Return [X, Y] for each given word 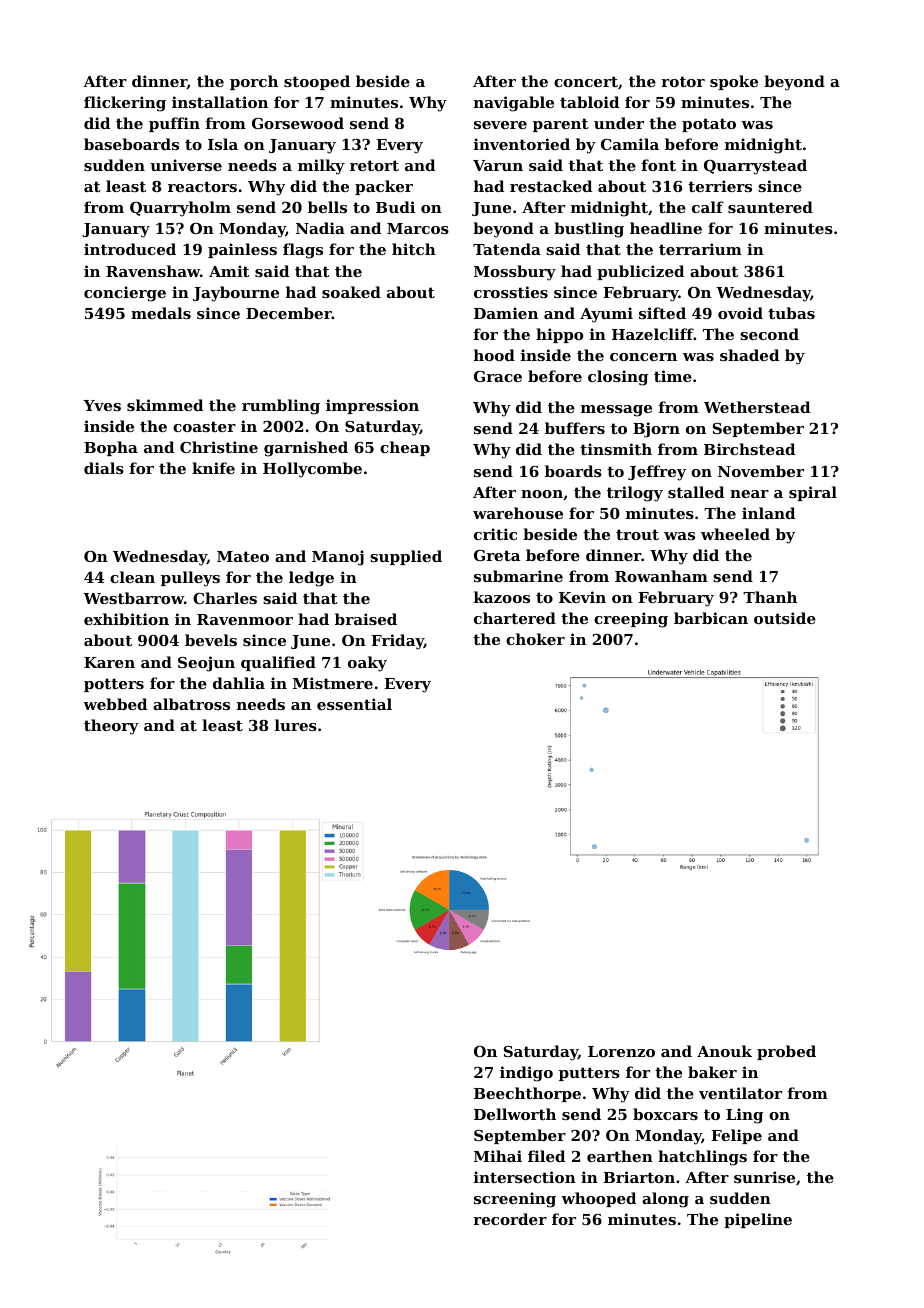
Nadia [320, 228]
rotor [683, 81]
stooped [317, 82]
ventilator [740, 1093]
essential [354, 704]
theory [111, 727]
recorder [510, 1219]
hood [494, 355]
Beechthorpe [527, 1094]
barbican [711, 618]
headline [666, 228]
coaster [204, 426]
